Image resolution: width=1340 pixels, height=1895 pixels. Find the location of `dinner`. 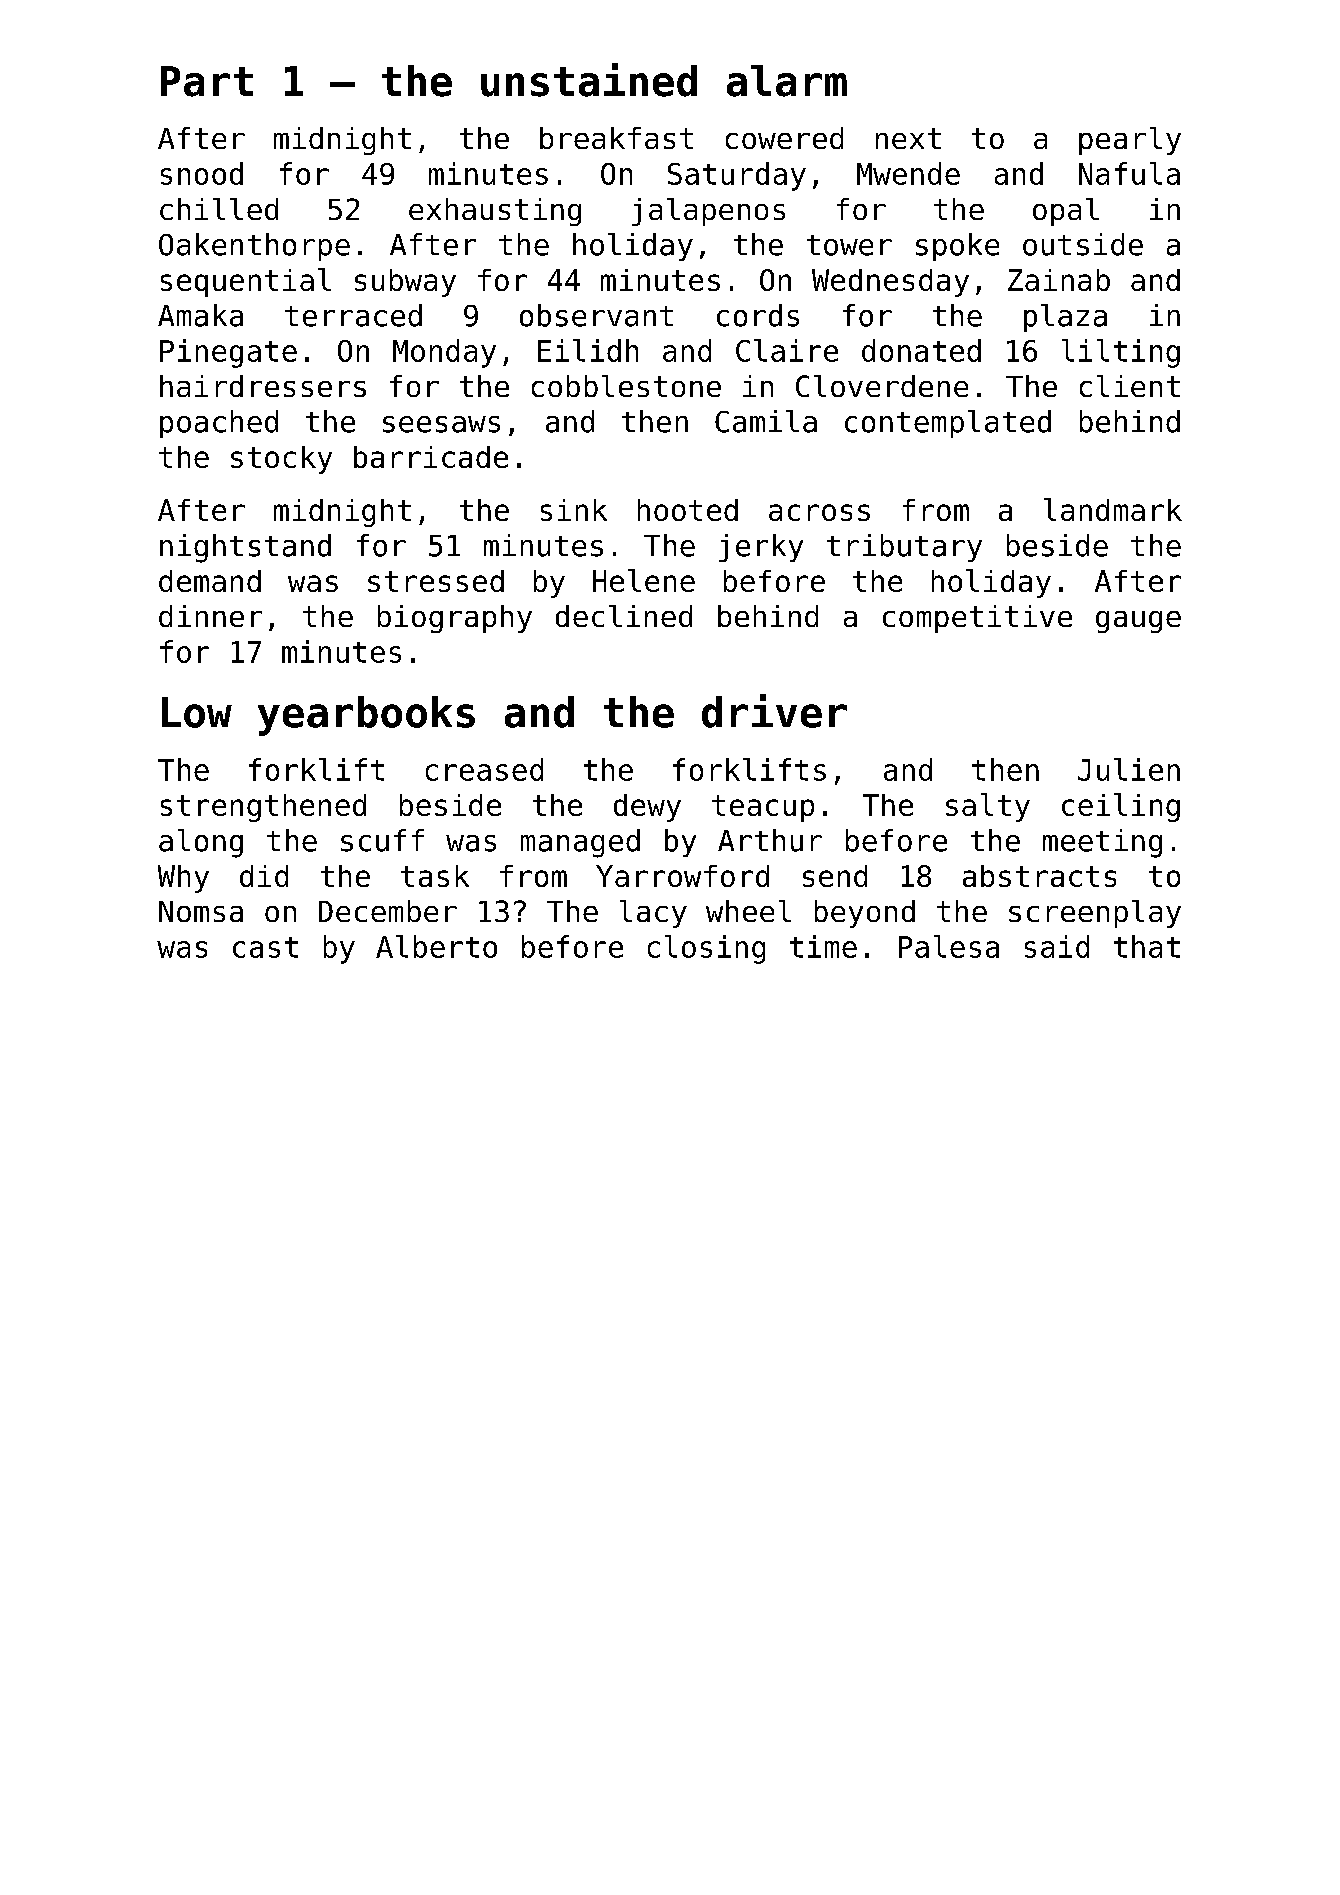

dinner is located at coordinates (210, 616).
